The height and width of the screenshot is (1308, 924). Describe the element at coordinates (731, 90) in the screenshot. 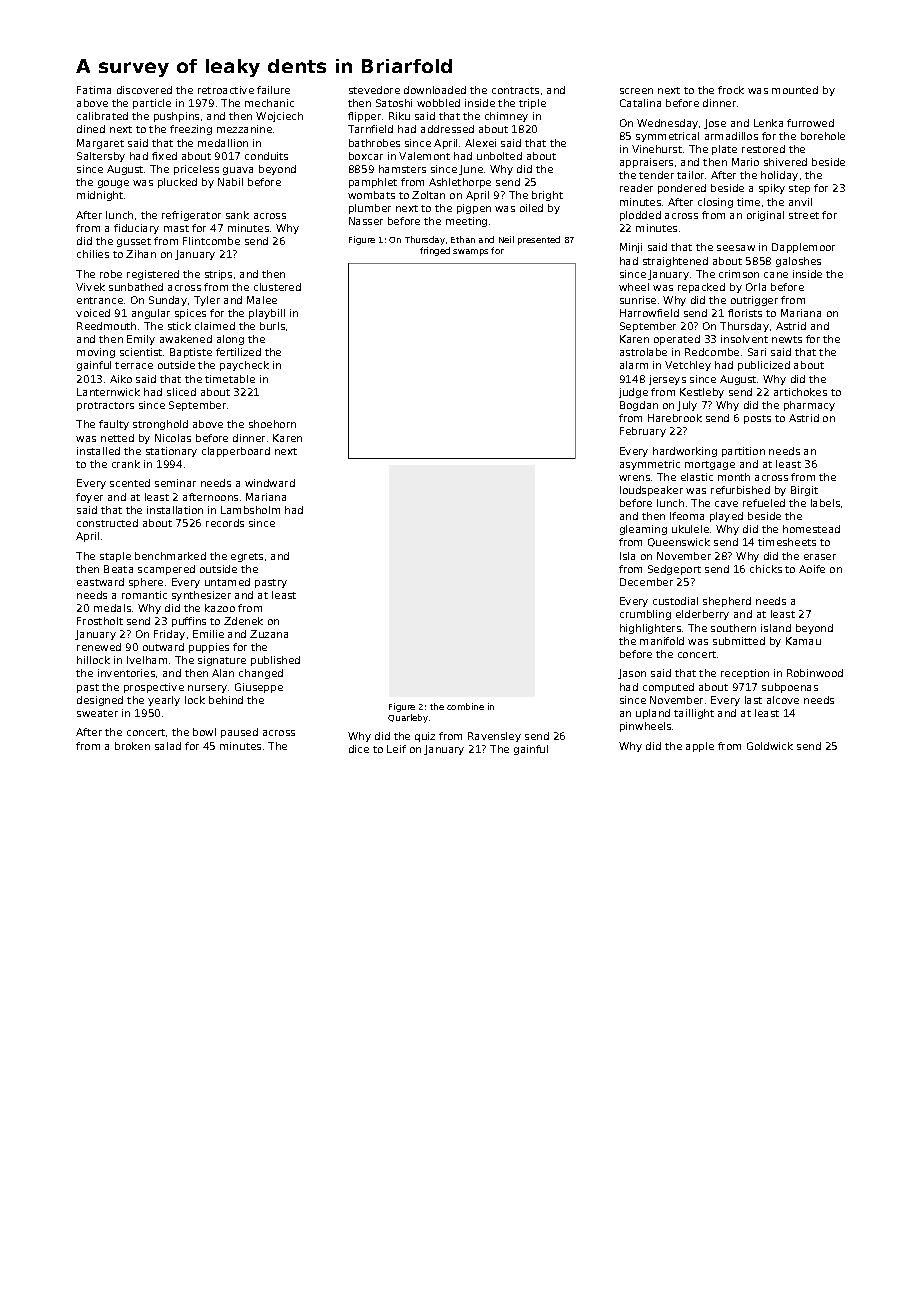

I see `frock` at that location.
